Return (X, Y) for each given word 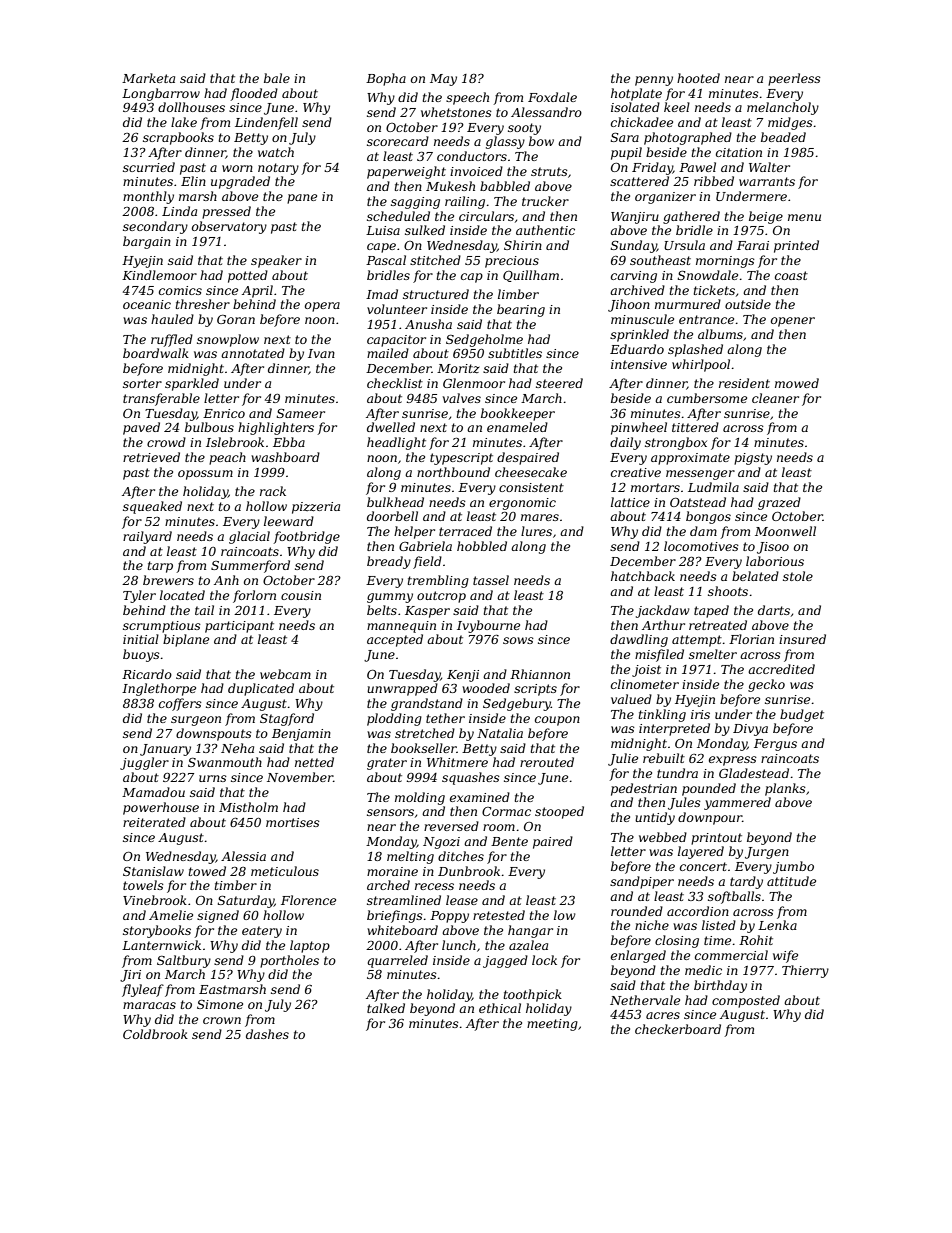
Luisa (383, 230)
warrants (767, 181)
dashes (267, 1034)
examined (480, 797)
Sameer (301, 413)
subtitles (515, 353)
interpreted (674, 729)
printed (796, 246)
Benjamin (301, 735)
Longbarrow (161, 94)
